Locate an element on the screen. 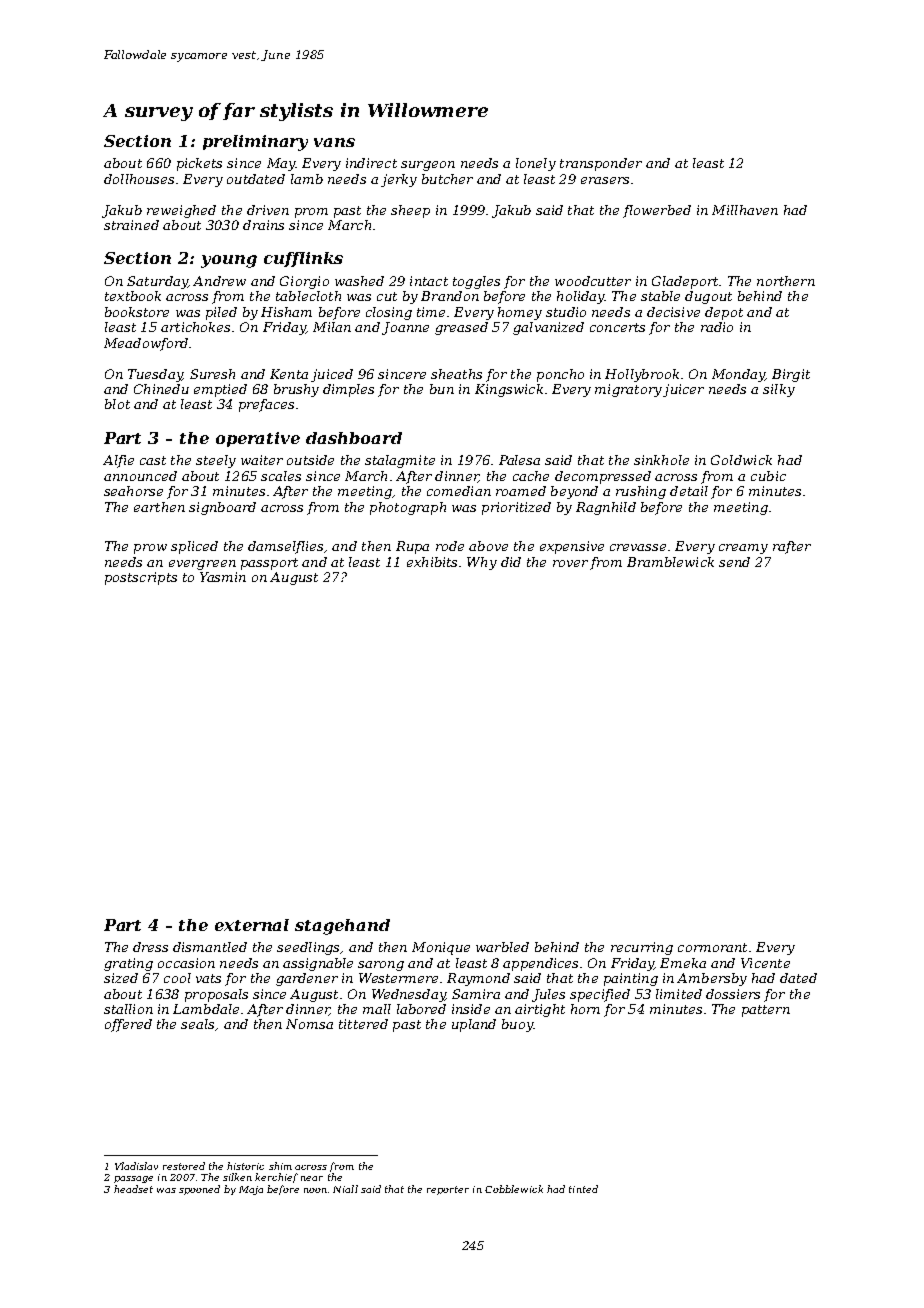 This screenshot has height=1308, width=924. indirect is located at coordinates (371, 163).
